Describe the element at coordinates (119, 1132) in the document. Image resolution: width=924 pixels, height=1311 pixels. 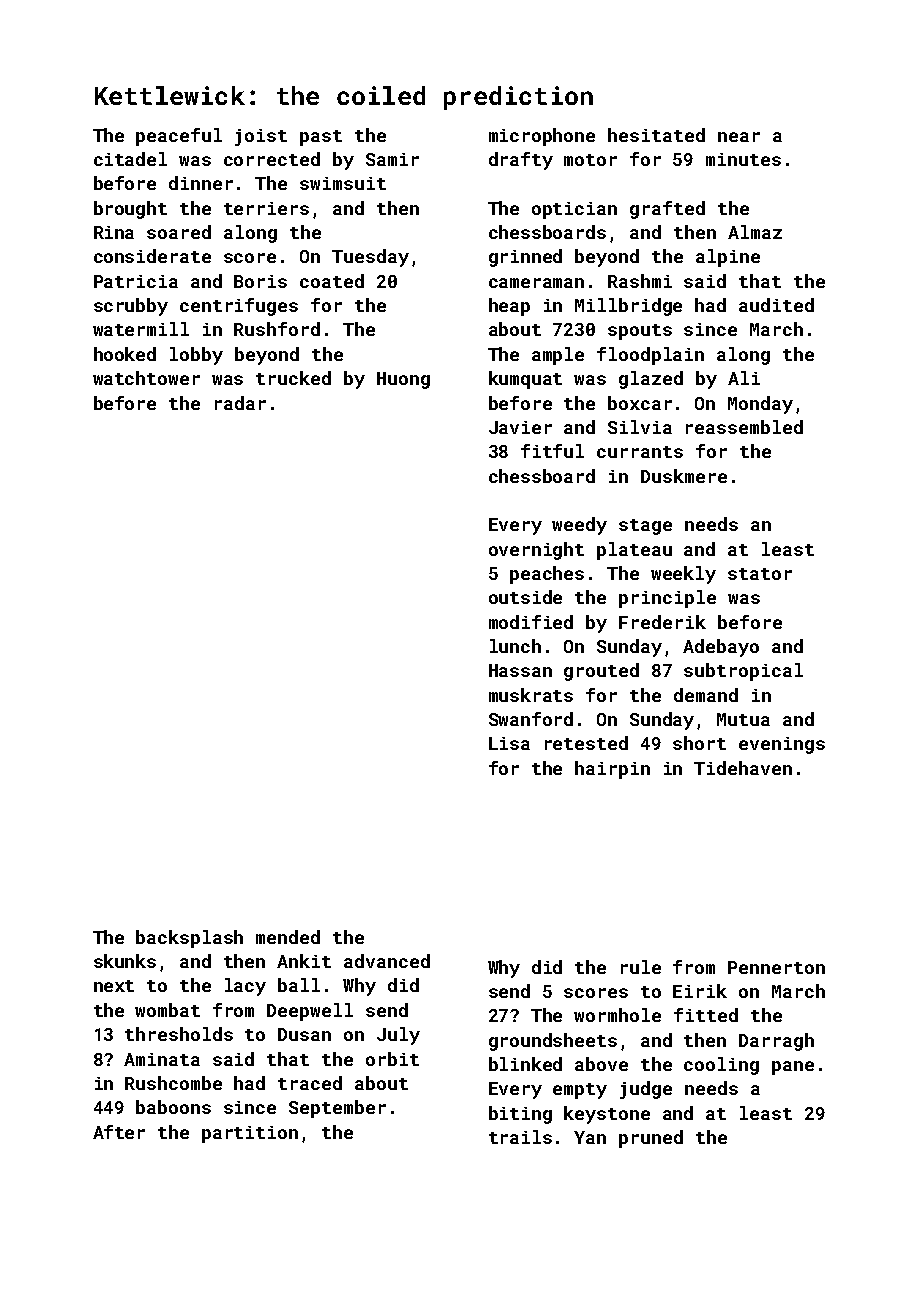
I see `After` at that location.
